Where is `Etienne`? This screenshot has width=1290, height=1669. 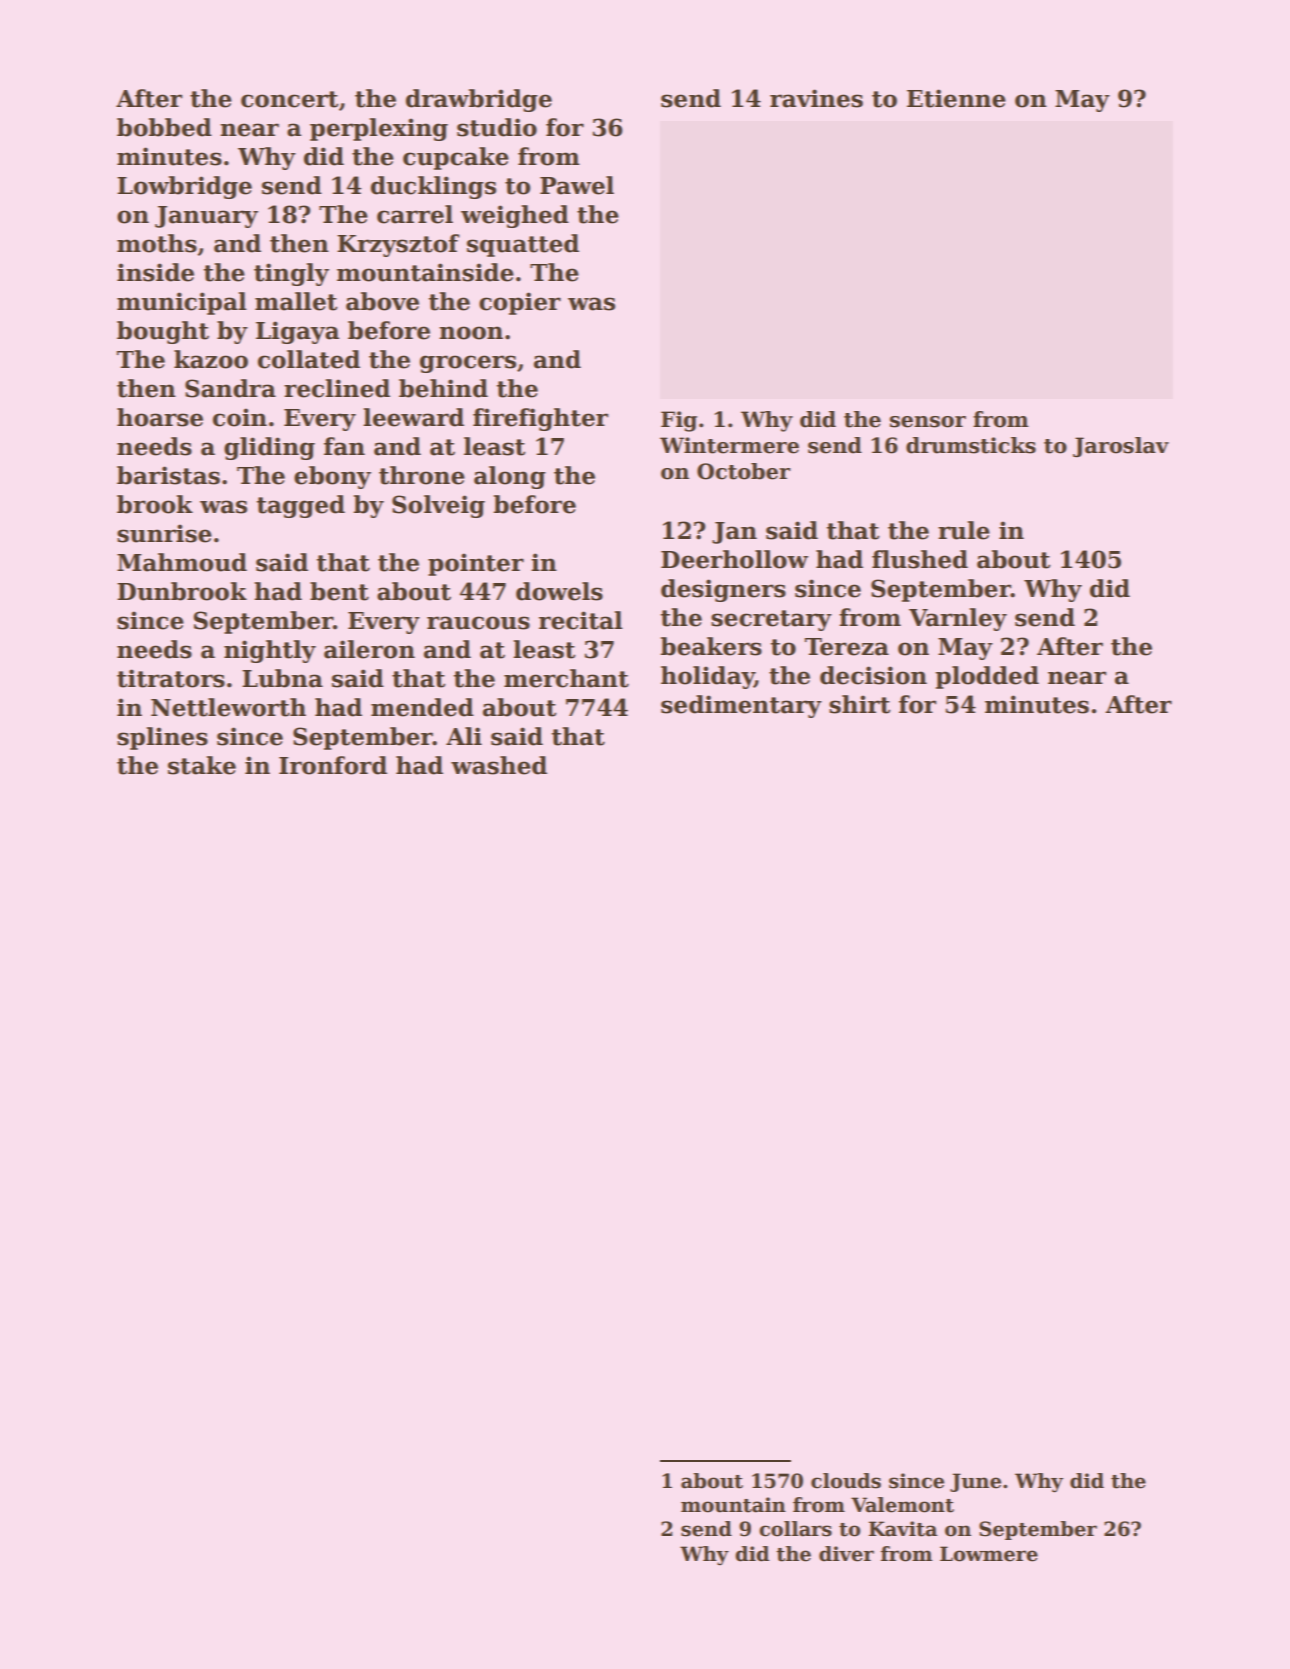
Etienne is located at coordinates (956, 98).
